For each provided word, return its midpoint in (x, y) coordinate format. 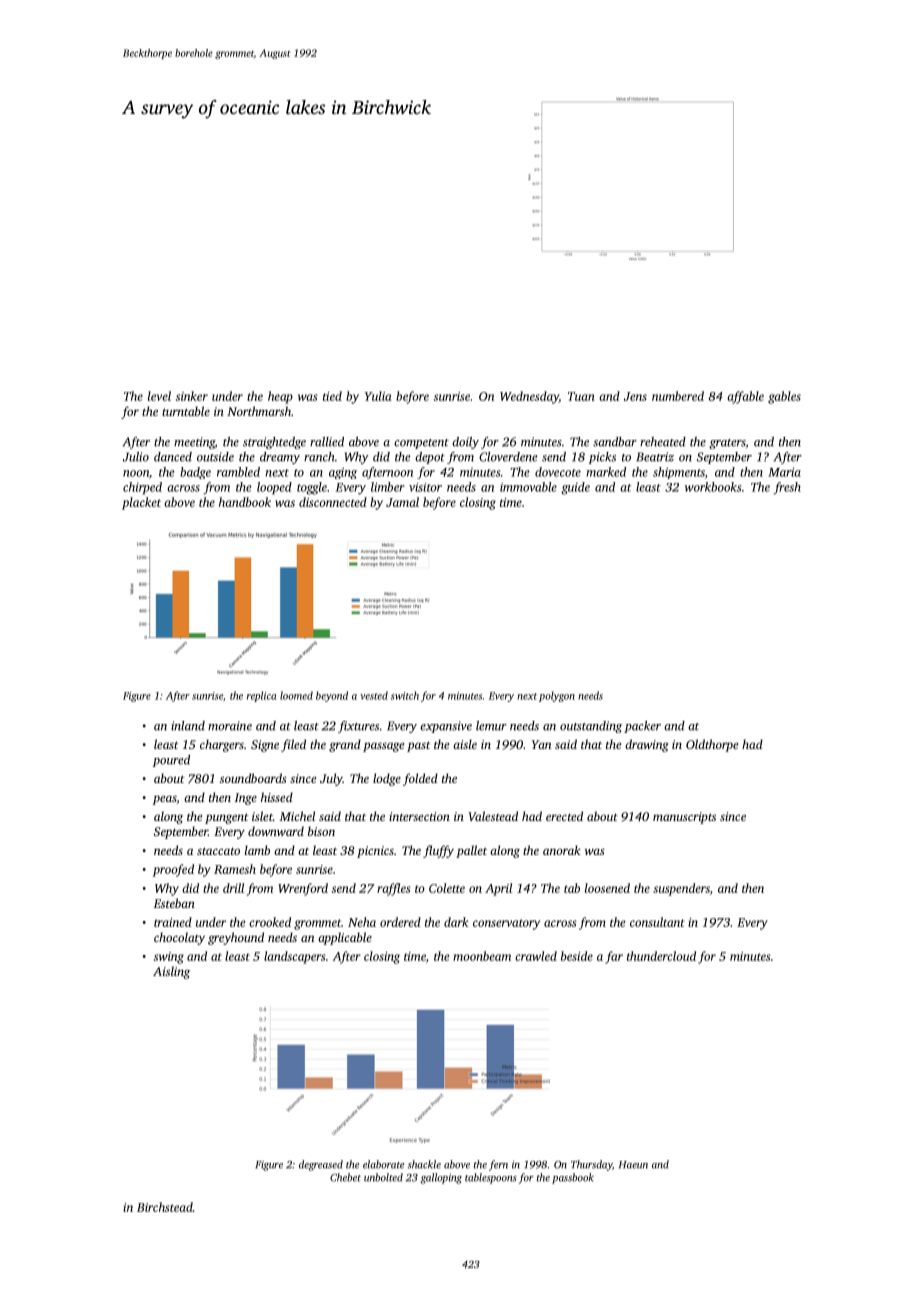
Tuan (581, 396)
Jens (635, 396)
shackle (424, 1164)
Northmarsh (259, 411)
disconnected (333, 502)
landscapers (295, 957)
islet (262, 816)
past (419, 746)
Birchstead (165, 1207)
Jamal (402, 502)
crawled (536, 956)
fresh (787, 488)
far (614, 957)
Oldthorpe (712, 745)
